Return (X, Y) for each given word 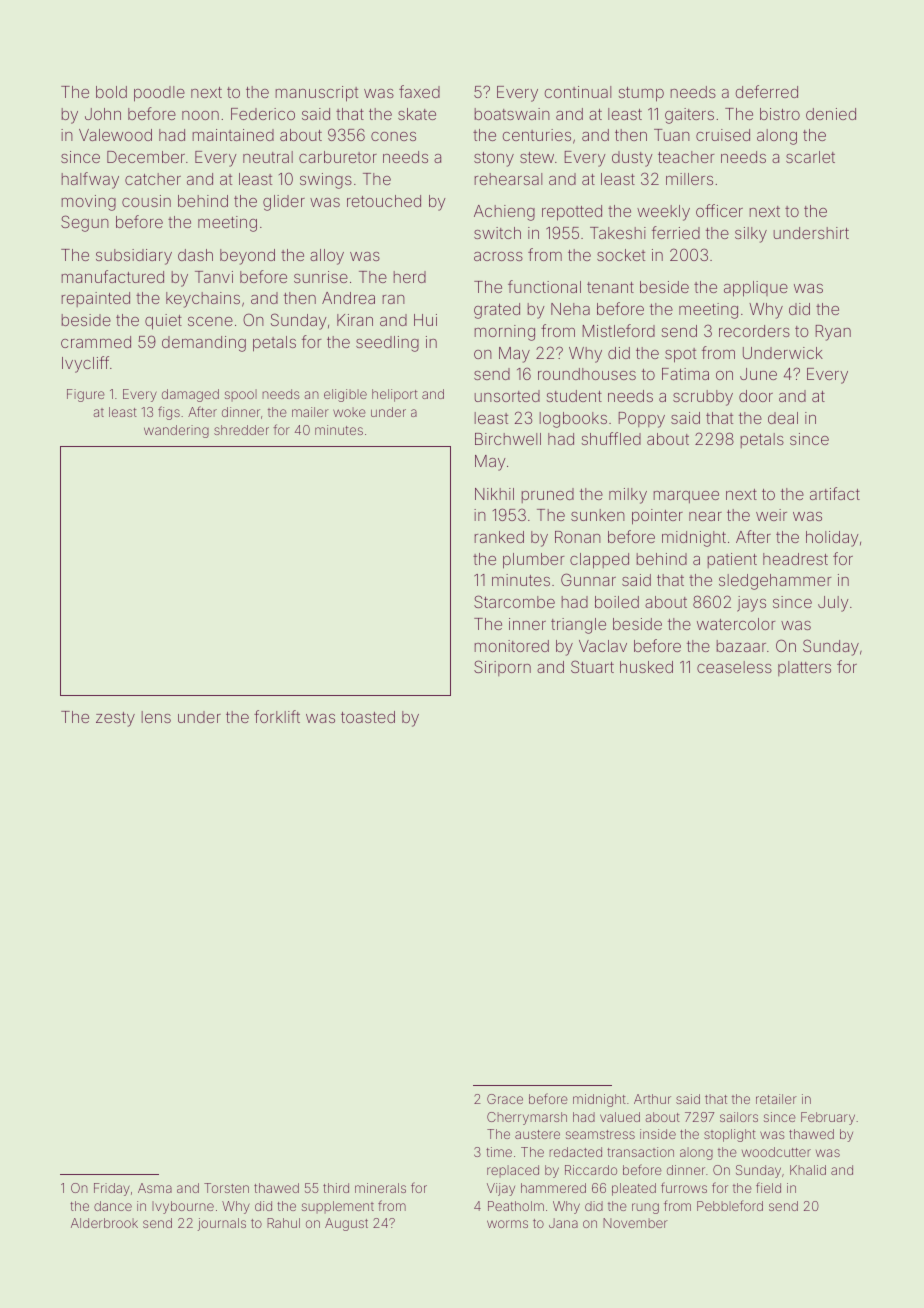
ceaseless (734, 667)
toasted (368, 717)
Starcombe (514, 601)
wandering (176, 431)
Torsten (226, 1188)
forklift (277, 716)
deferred (766, 91)
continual (577, 92)
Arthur (652, 1099)
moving (88, 203)
